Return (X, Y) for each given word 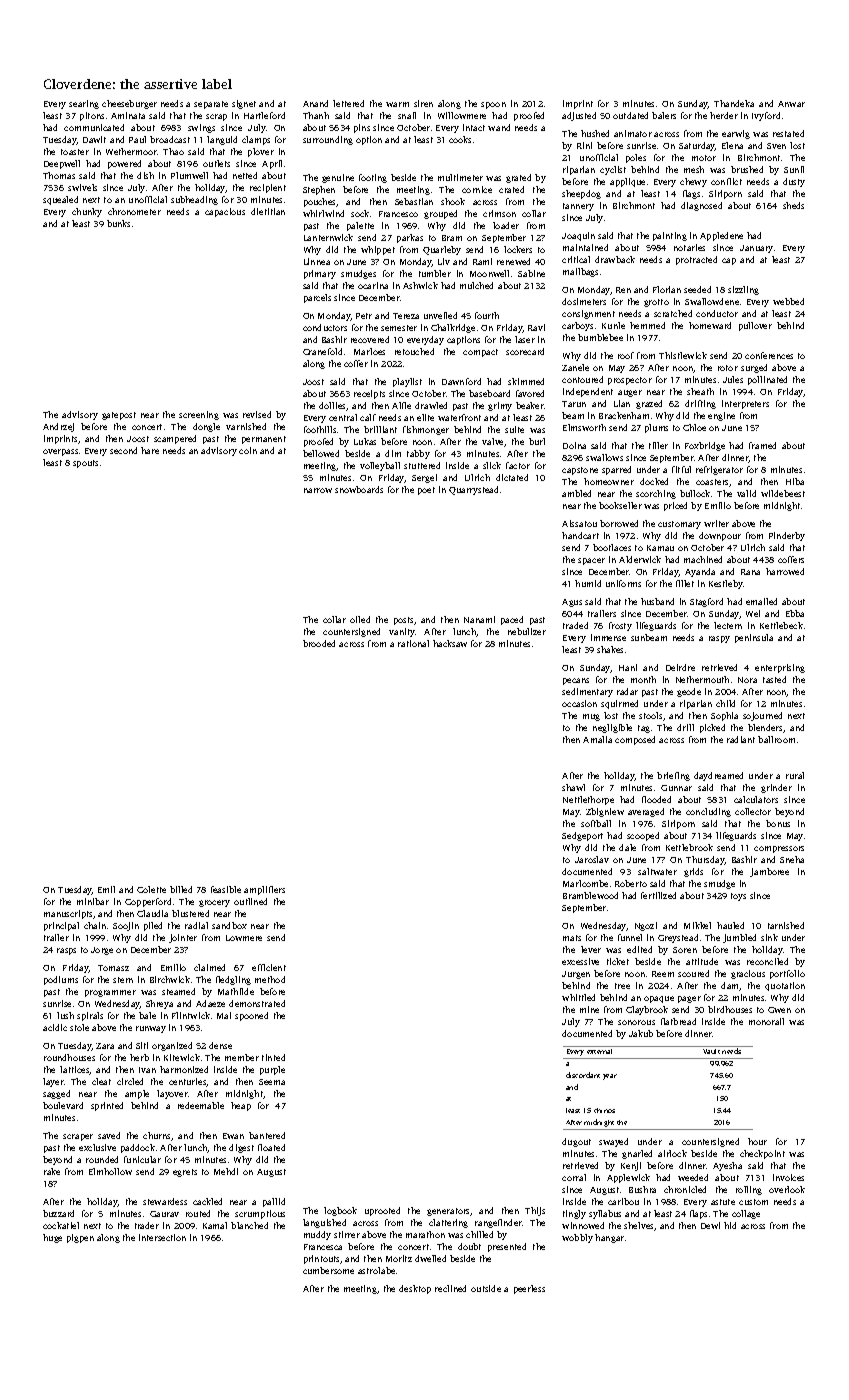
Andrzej (58, 427)
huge (52, 1238)
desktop (415, 1289)
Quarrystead (473, 490)
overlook (787, 1189)
